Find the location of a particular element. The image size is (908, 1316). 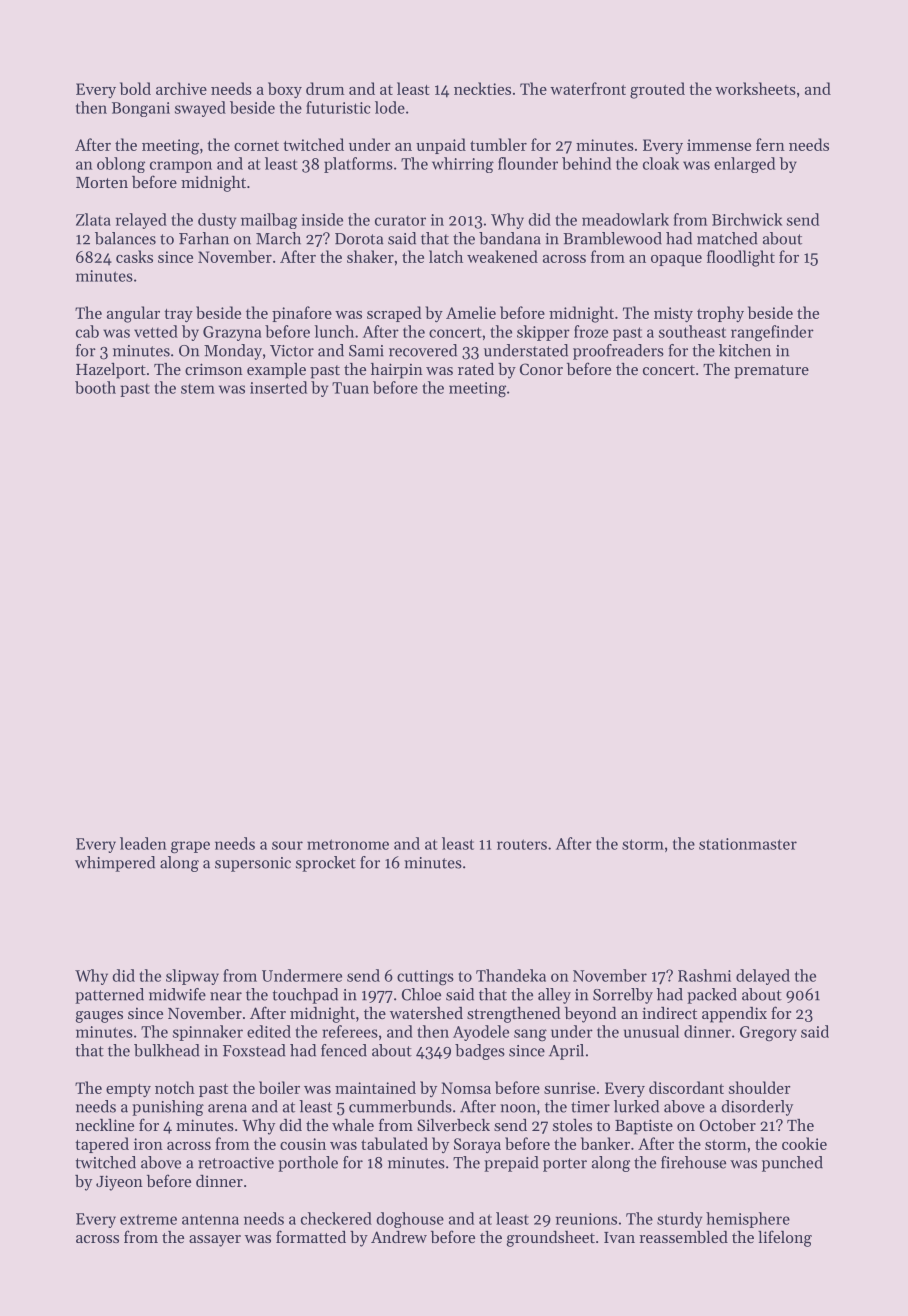

Morten is located at coordinates (102, 182).
